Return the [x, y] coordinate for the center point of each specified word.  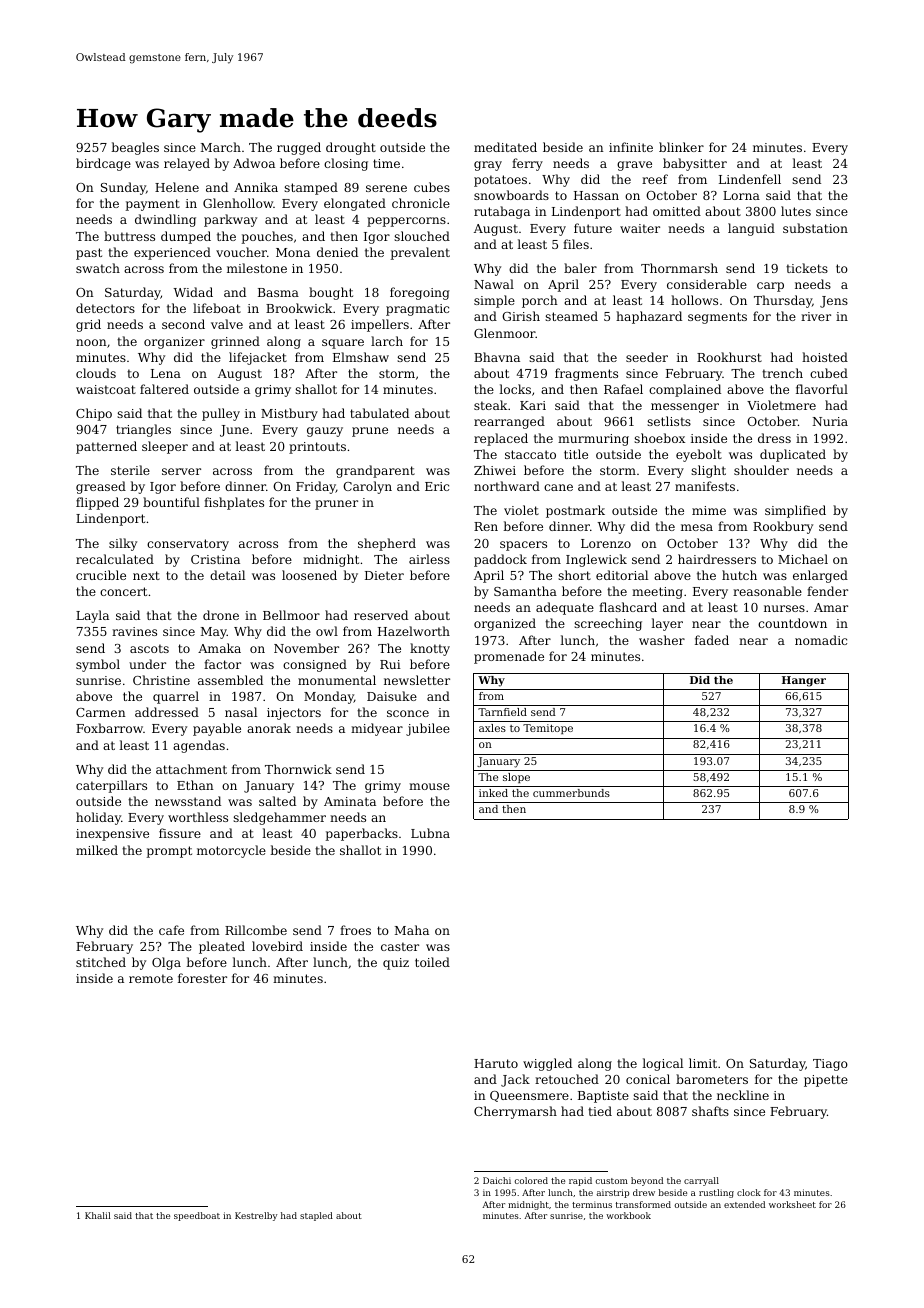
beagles [135, 148]
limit [703, 1063]
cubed [829, 373]
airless [429, 559]
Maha [412, 930]
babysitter [695, 164]
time [386, 163]
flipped [97, 503]
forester [202, 978]
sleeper [165, 447]
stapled [316, 1216]
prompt [169, 852]
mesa [697, 527]
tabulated [379, 413]
